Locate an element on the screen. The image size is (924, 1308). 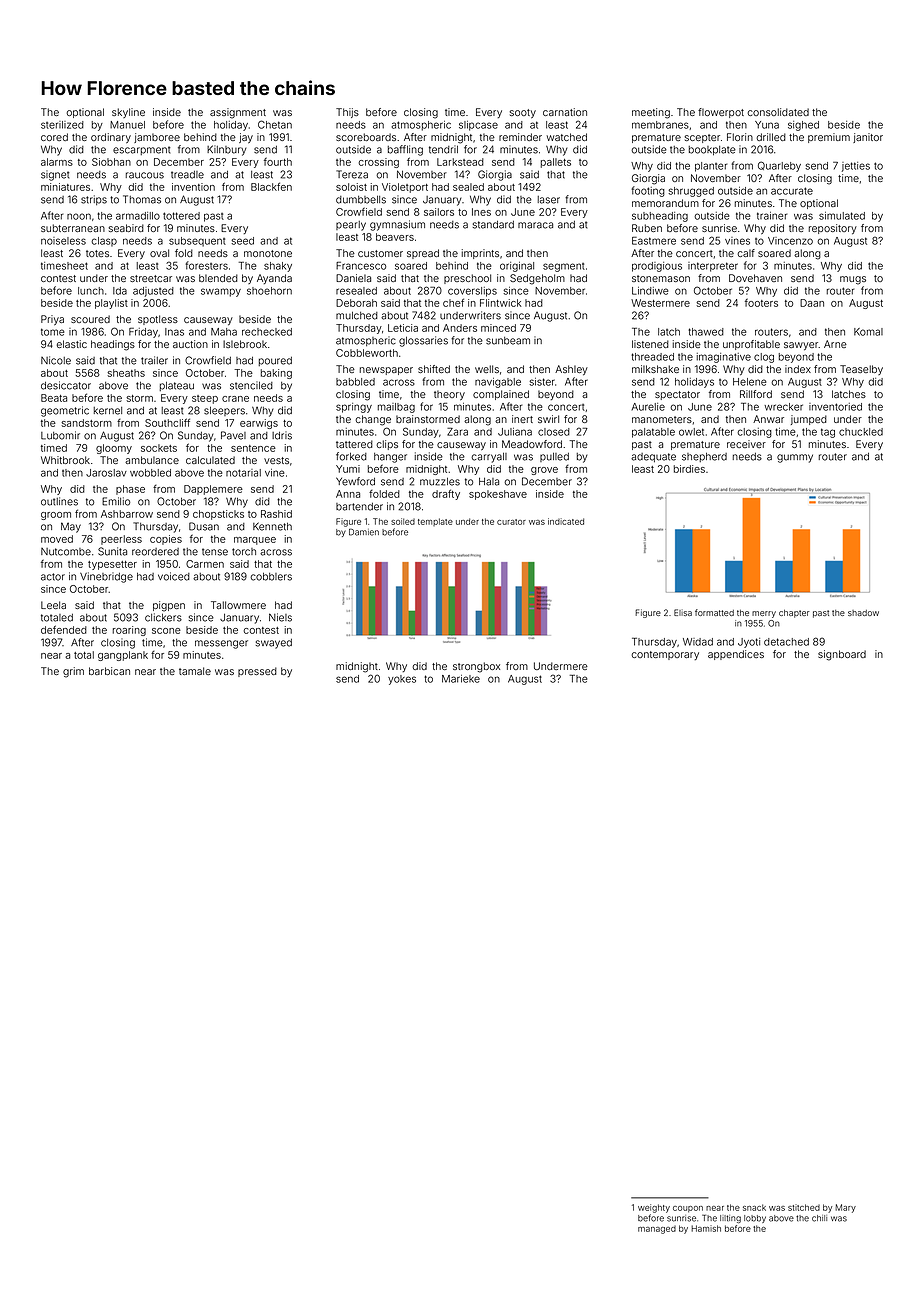
merry is located at coordinates (764, 614).
